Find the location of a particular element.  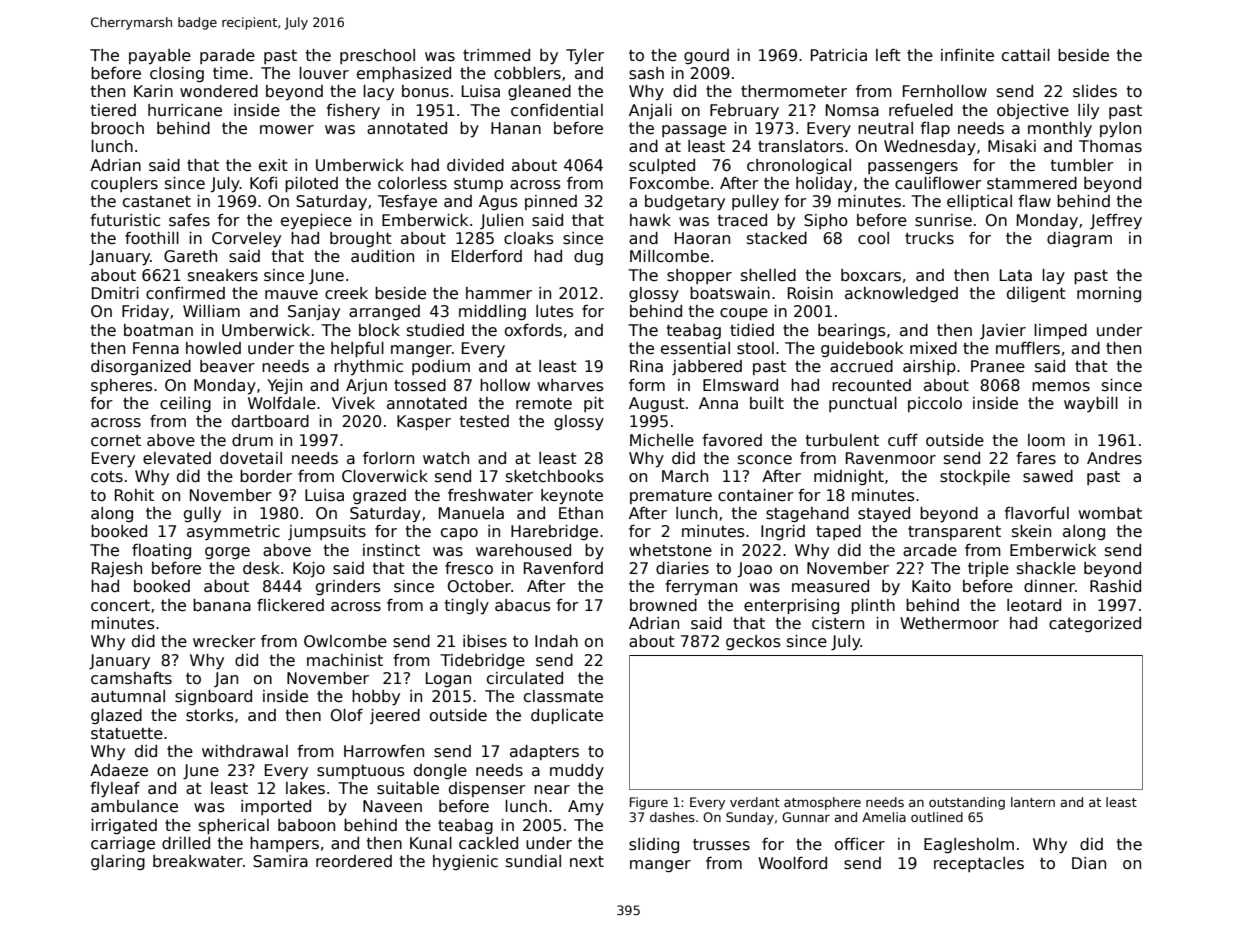

sawed is located at coordinates (1048, 476).
